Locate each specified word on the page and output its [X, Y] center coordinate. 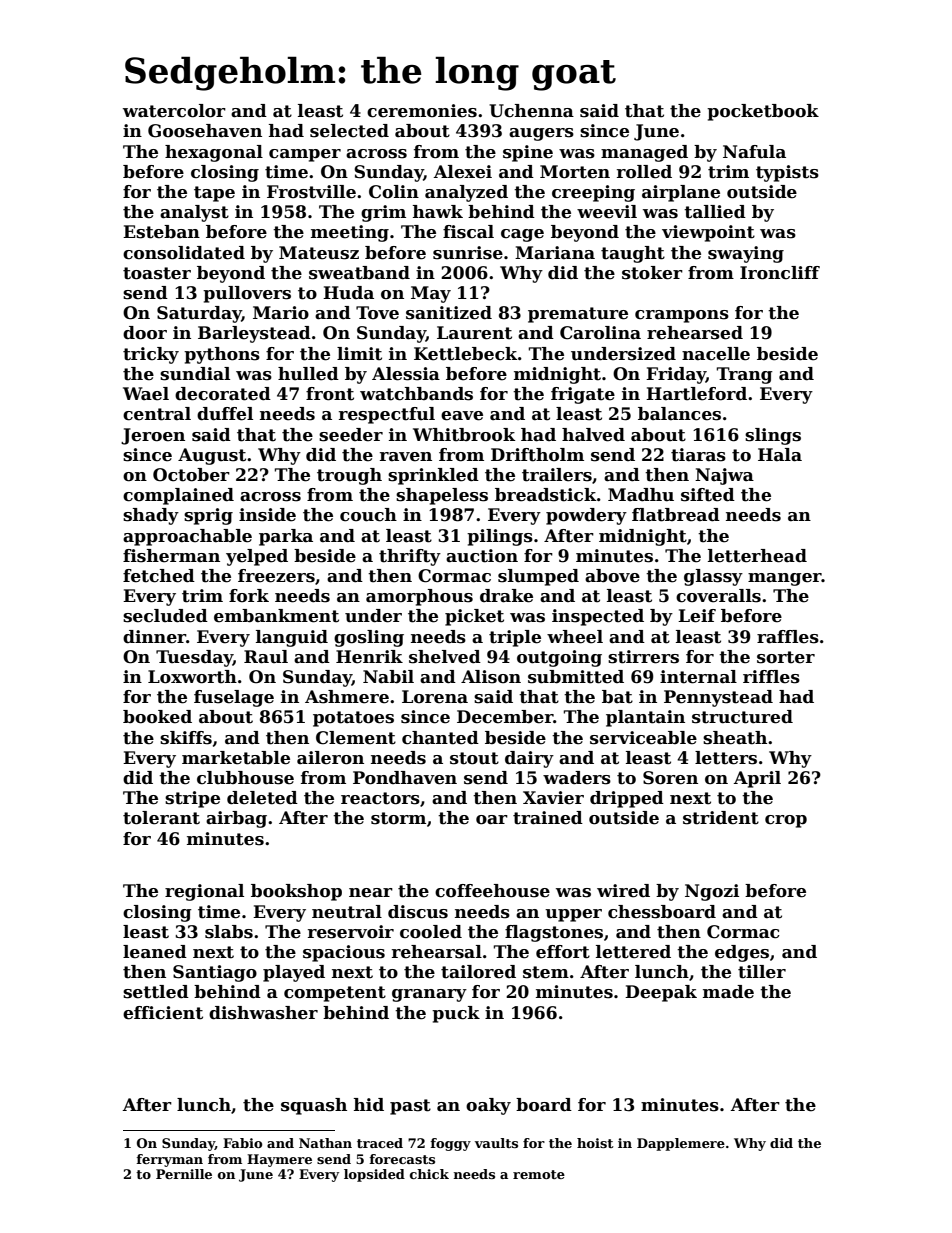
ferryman [169, 1160]
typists [787, 173]
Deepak [661, 993]
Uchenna [531, 111]
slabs [229, 932]
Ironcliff [780, 273]
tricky [151, 355]
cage [522, 235]
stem [546, 972]
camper [305, 155]
